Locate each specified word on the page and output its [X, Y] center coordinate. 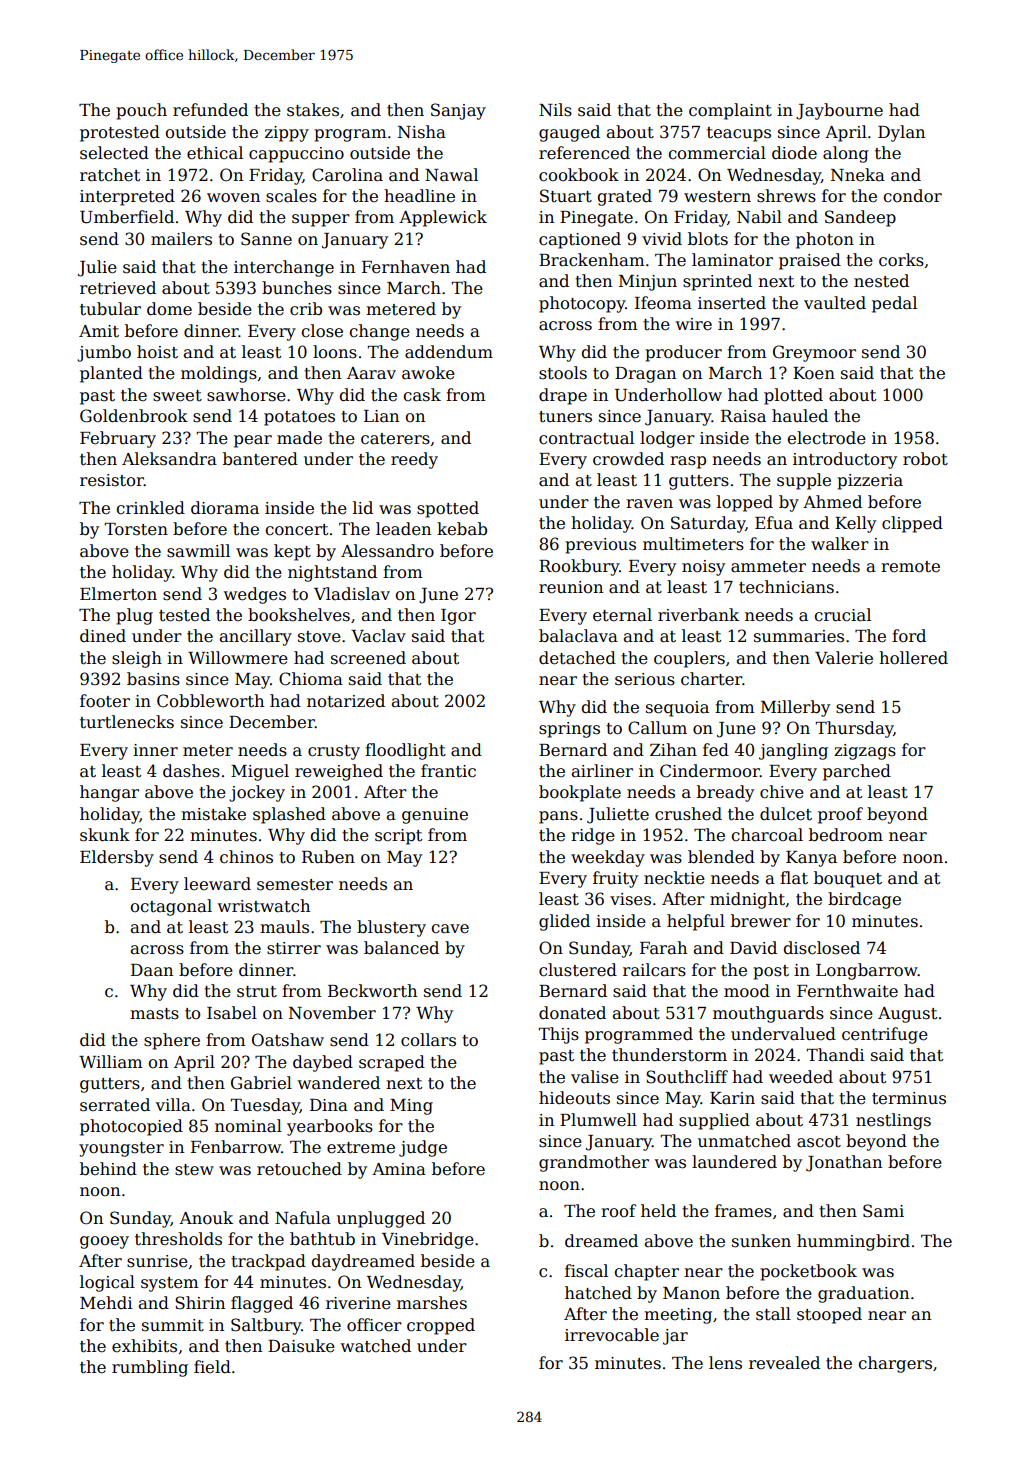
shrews [786, 196]
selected [114, 153]
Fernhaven [406, 267]
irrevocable [612, 1335]
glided [564, 922]
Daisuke [301, 1346]
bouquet [848, 879]
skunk [105, 835]
